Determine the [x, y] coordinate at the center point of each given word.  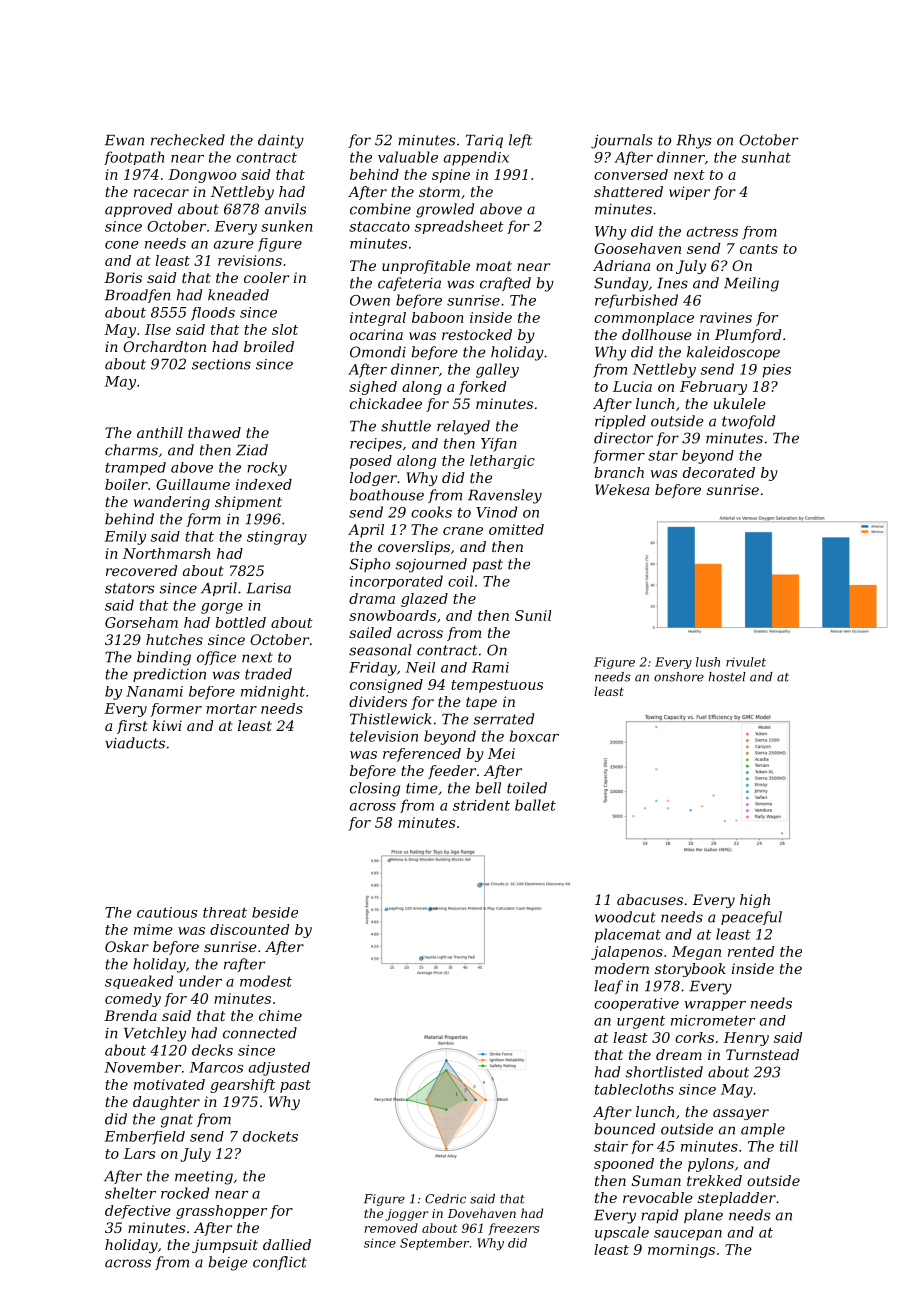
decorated [719, 472]
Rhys [694, 141]
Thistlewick [391, 719]
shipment [248, 503]
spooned [624, 1165]
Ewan [124, 140]
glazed [424, 600]
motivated [169, 1084]
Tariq [484, 141]
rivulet [746, 662]
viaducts [135, 743]
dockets [270, 1136]
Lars [139, 1153]
